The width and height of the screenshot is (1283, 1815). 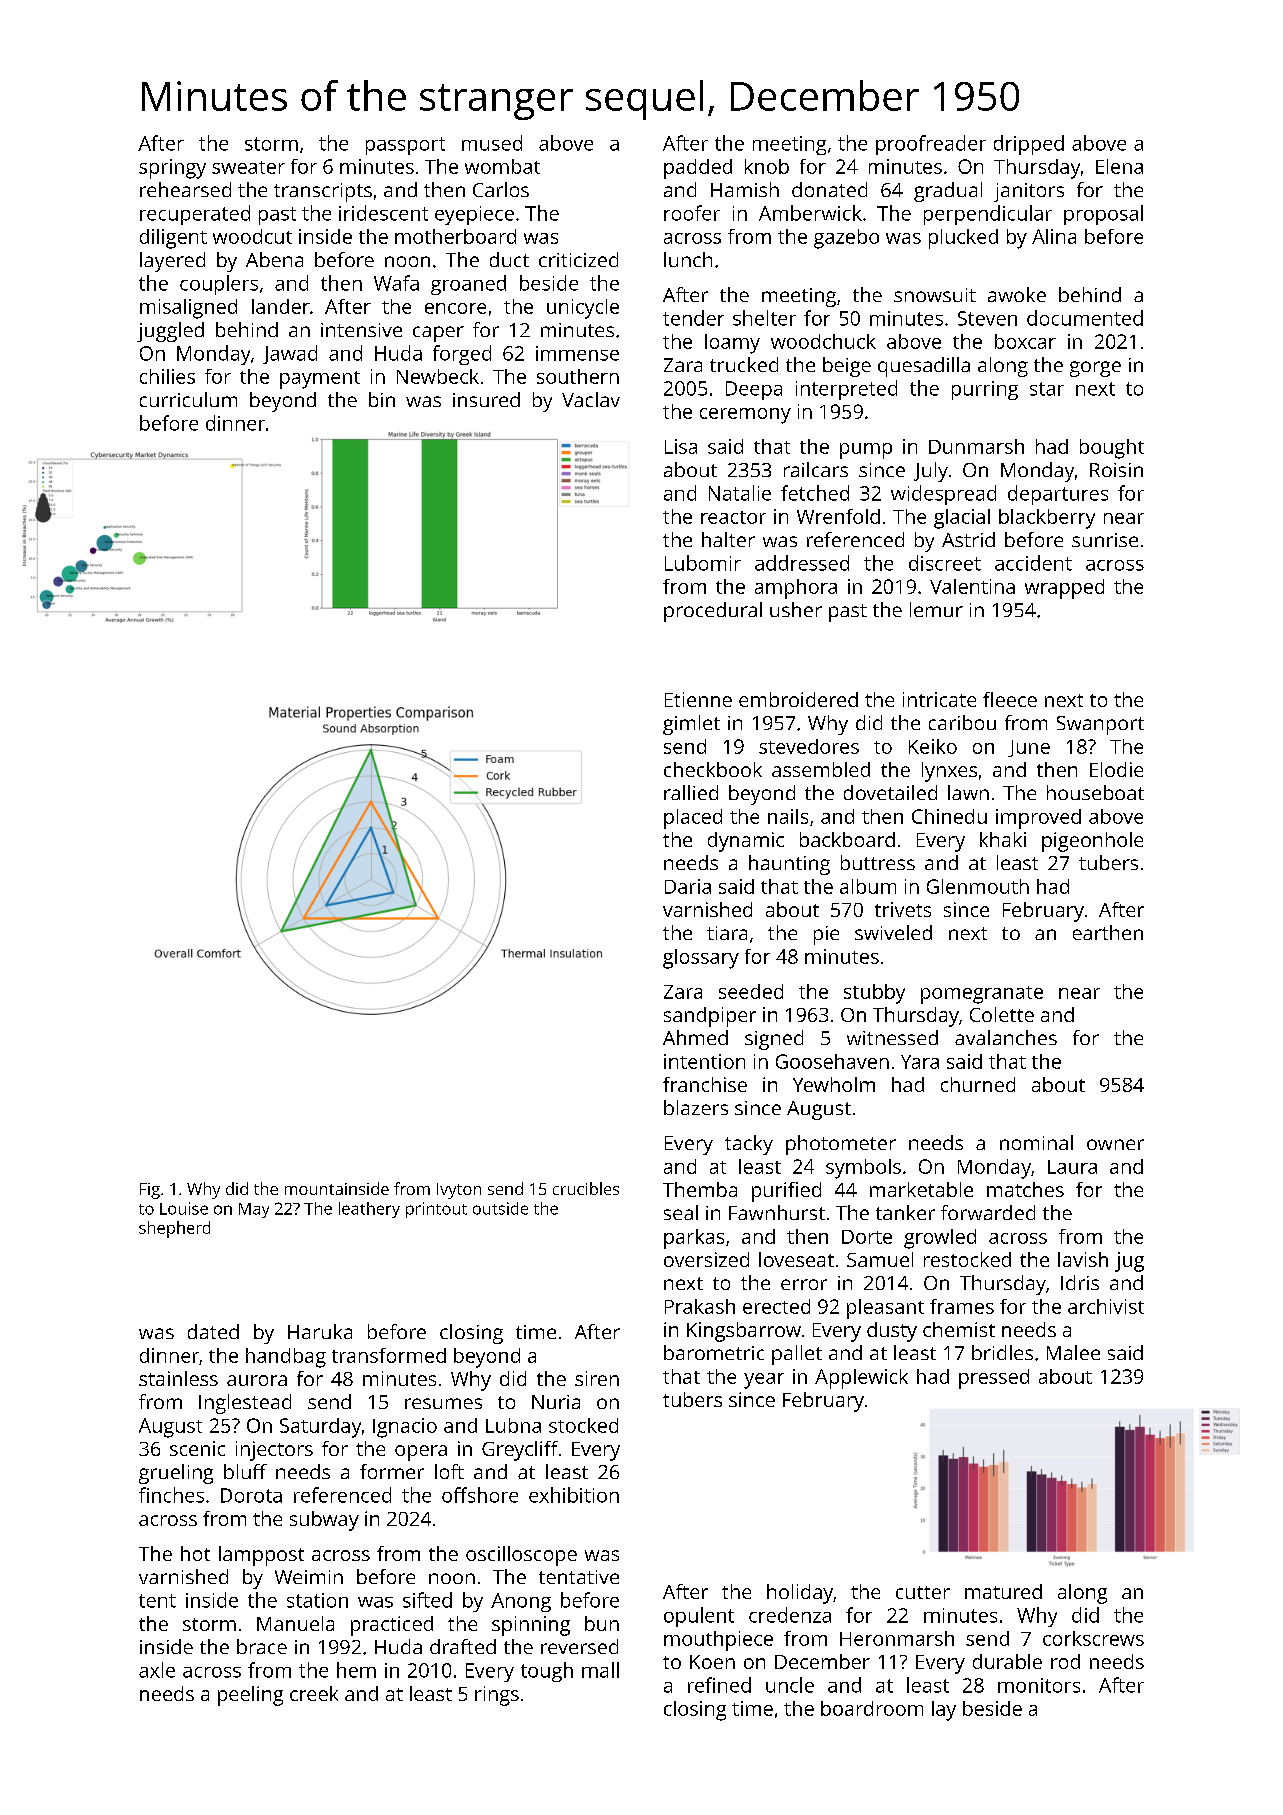 I want to click on gimlet, so click(x=691, y=725).
